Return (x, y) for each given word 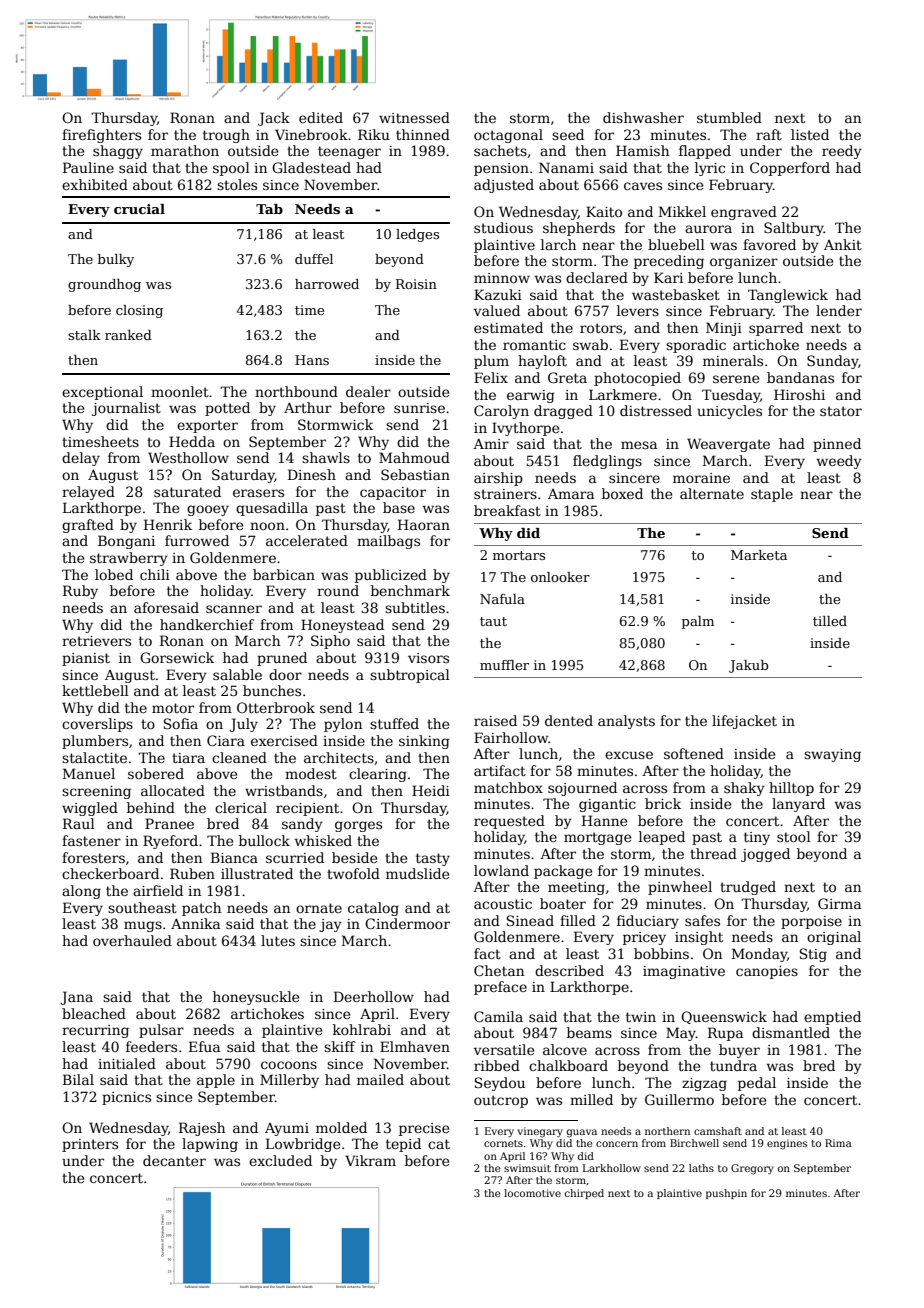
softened (694, 753)
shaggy (118, 152)
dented (569, 720)
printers (90, 1145)
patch (201, 909)
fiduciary (648, 922)
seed (568, 134)
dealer (368, 391)
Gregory (752, 1169)
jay (330, 925)
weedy (839, 462)
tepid (403, 1145)
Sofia (181, 723)
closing (139, 311)
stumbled (729, 117)
